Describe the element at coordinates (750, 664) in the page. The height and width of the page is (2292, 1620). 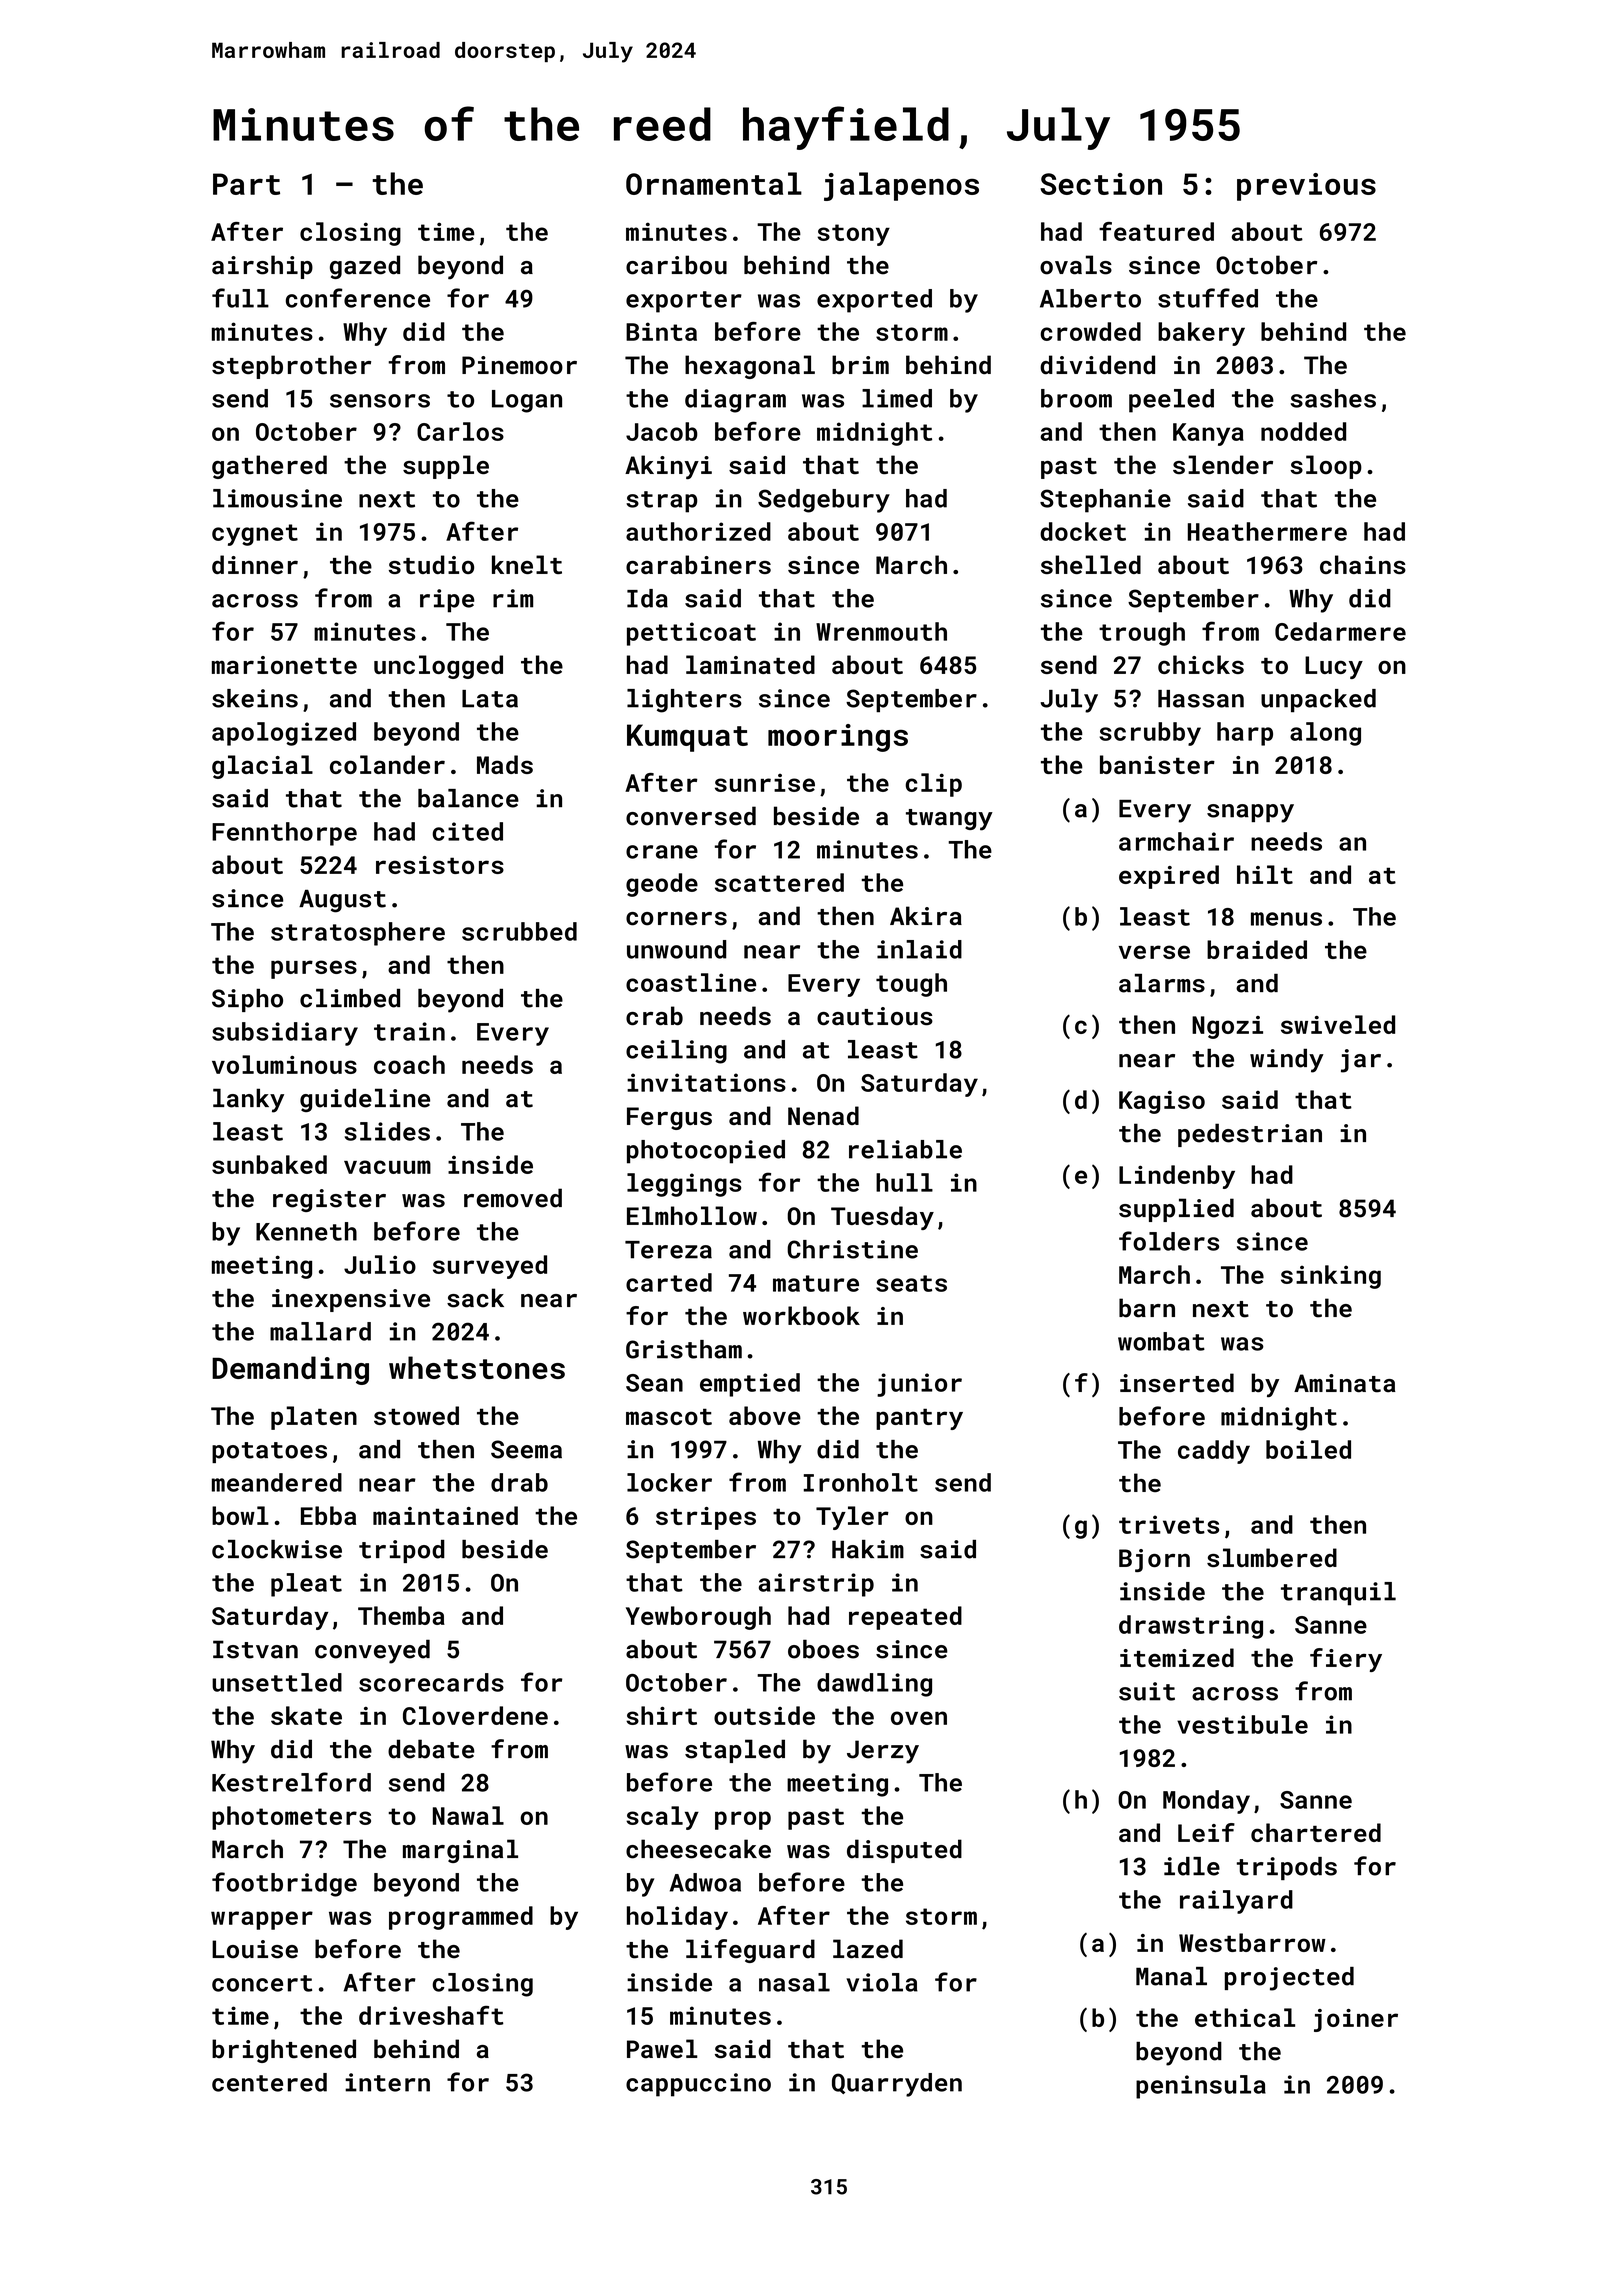
I see `laminated` at that location.
